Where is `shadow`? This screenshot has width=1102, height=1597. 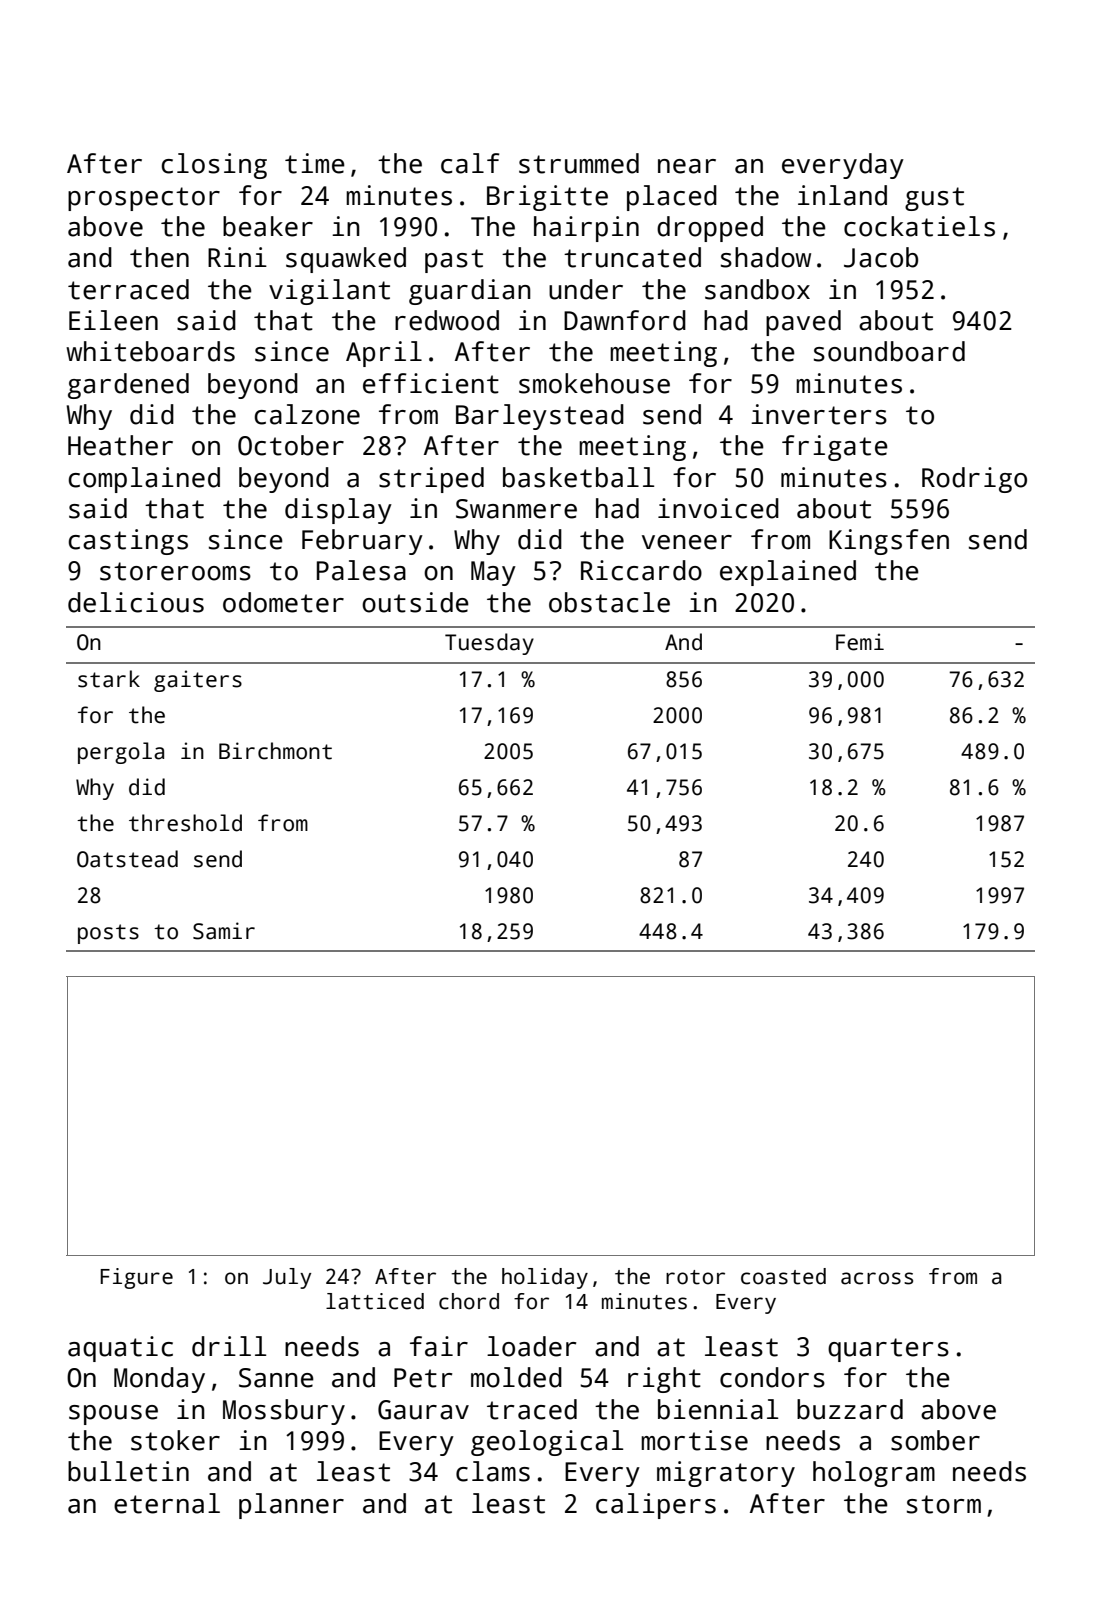
shadow is located at coordinates (766, 257).
